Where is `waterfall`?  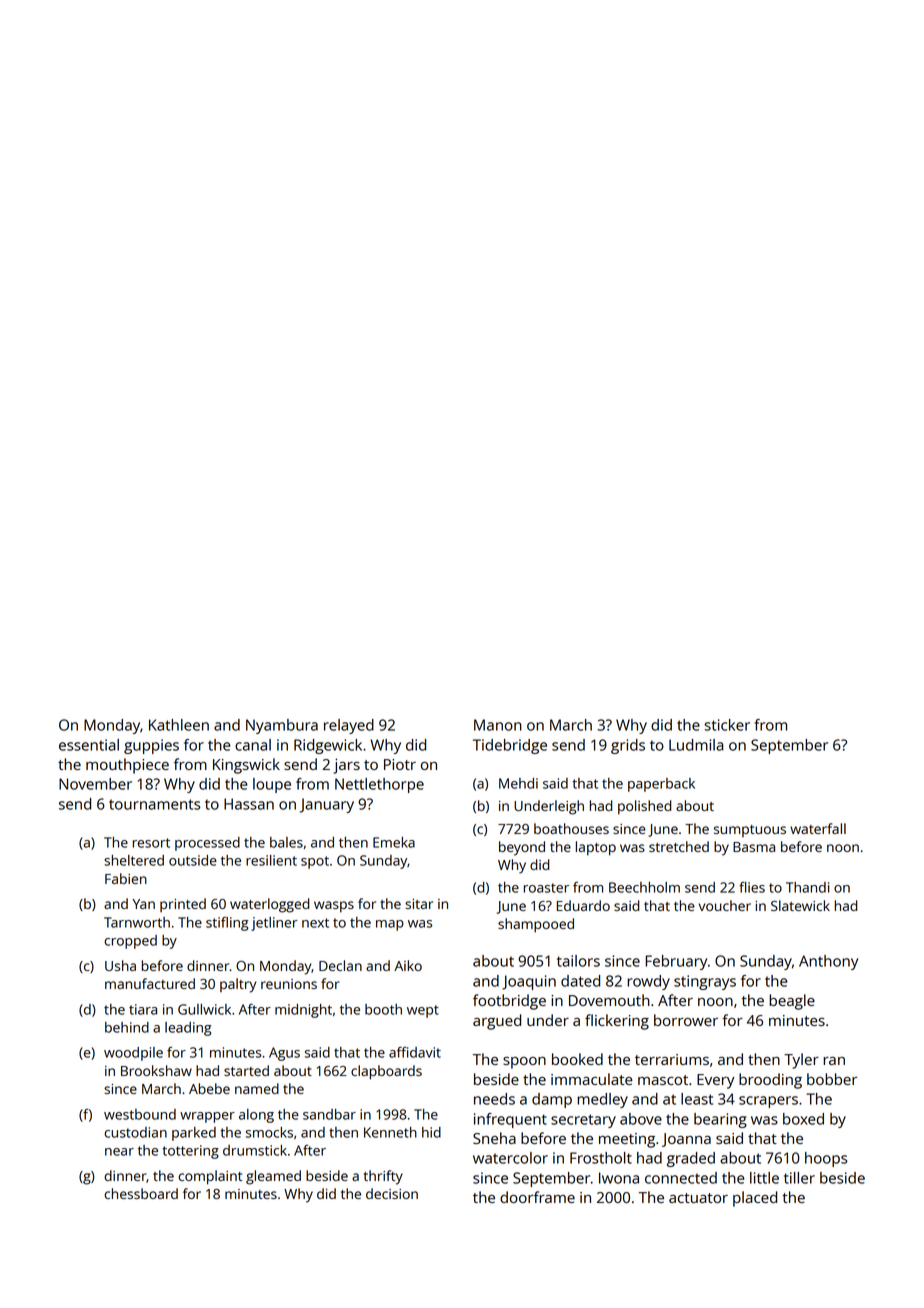
waterfall is located at coordinates (818, 828).
